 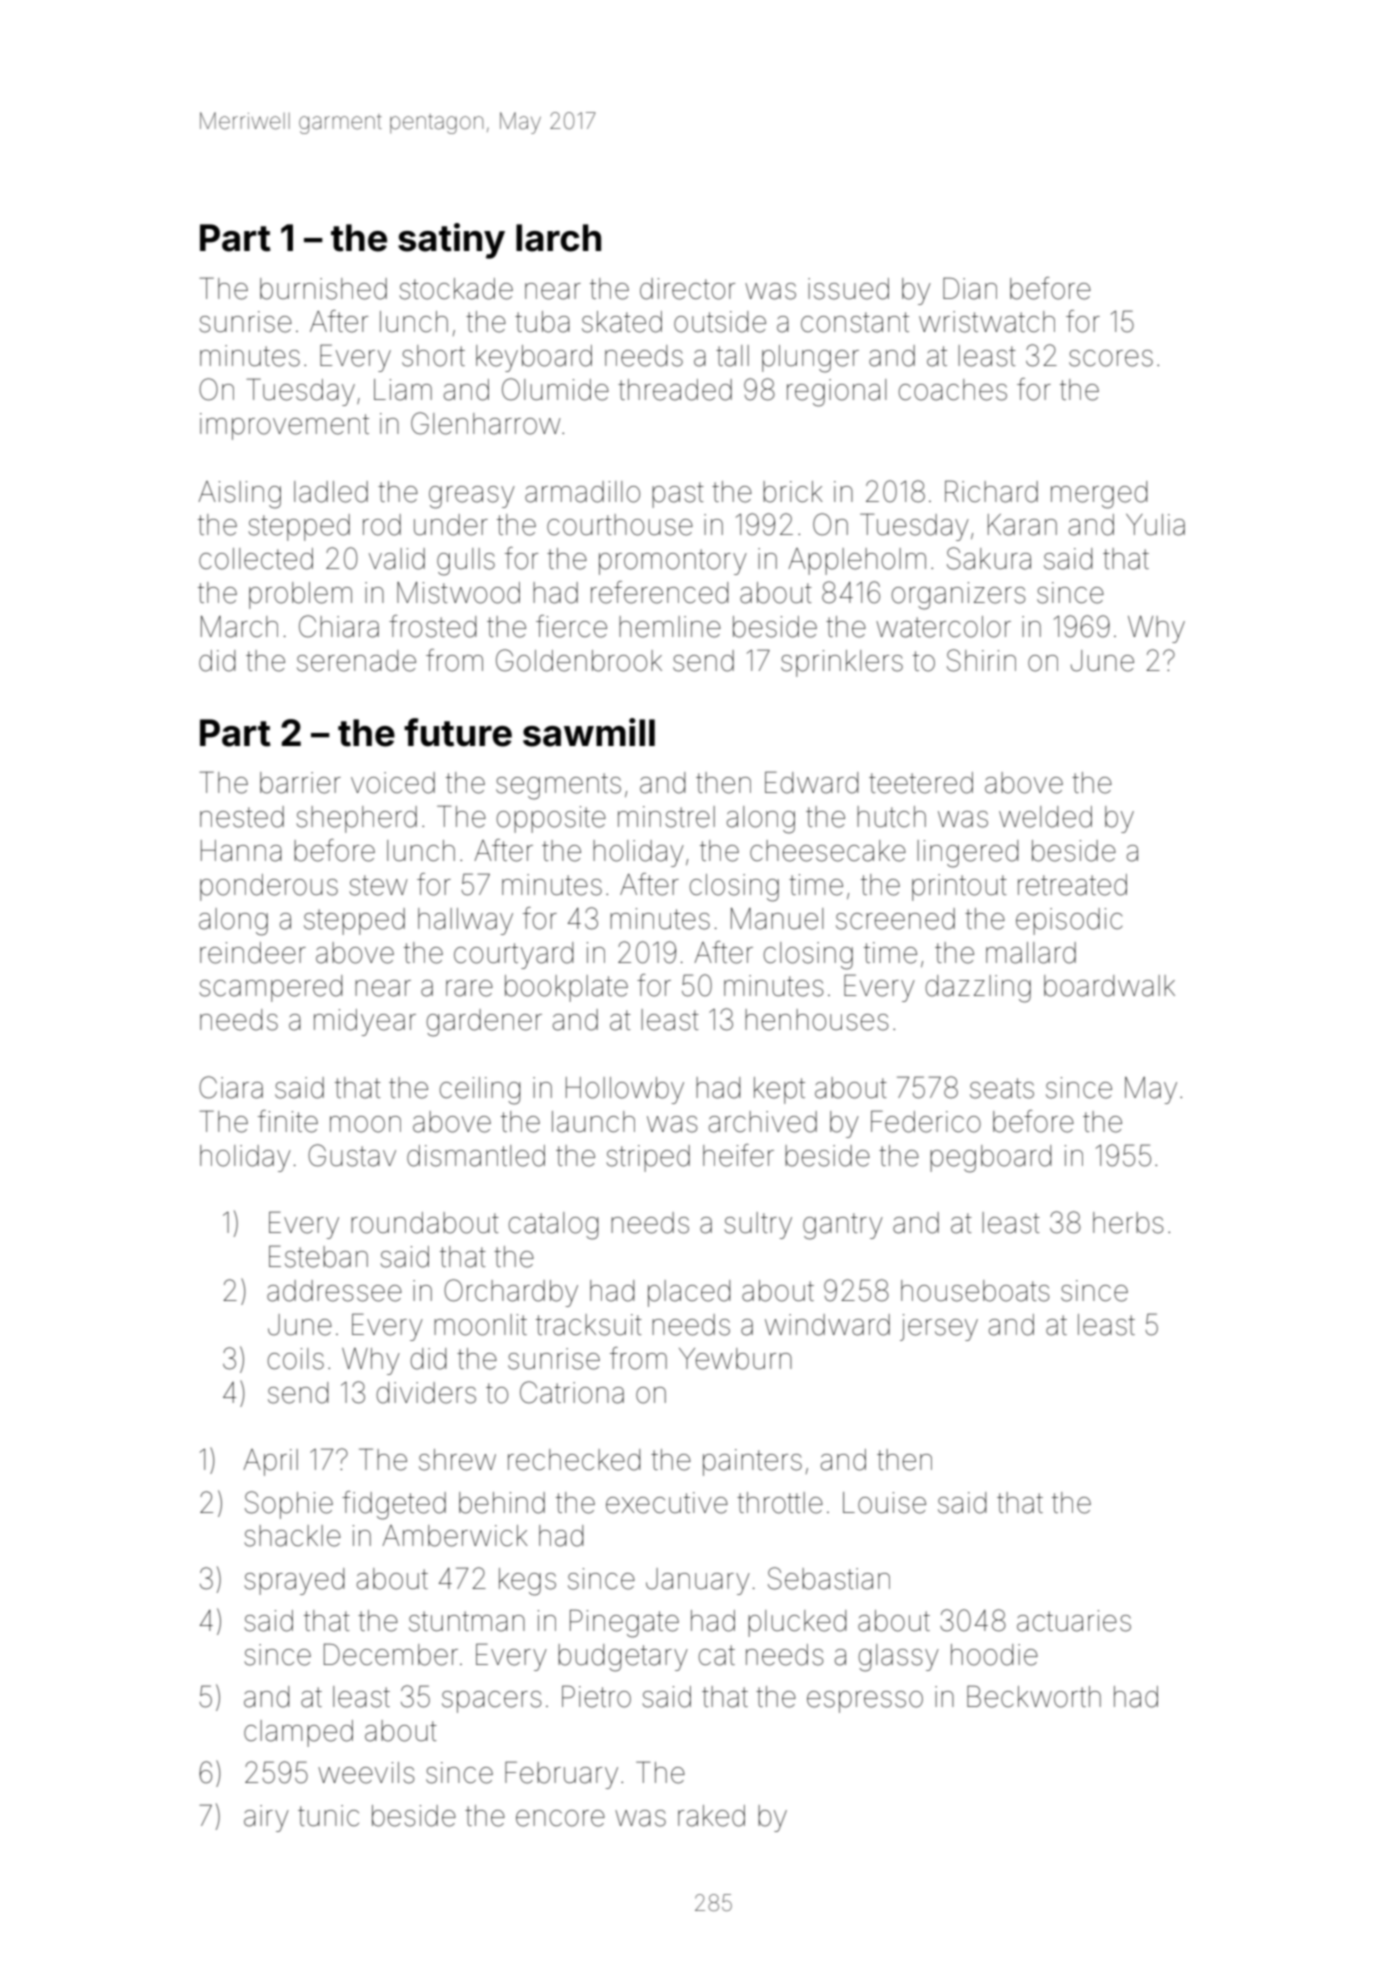 I want to click on promontory, so click(x=673, y=562).
